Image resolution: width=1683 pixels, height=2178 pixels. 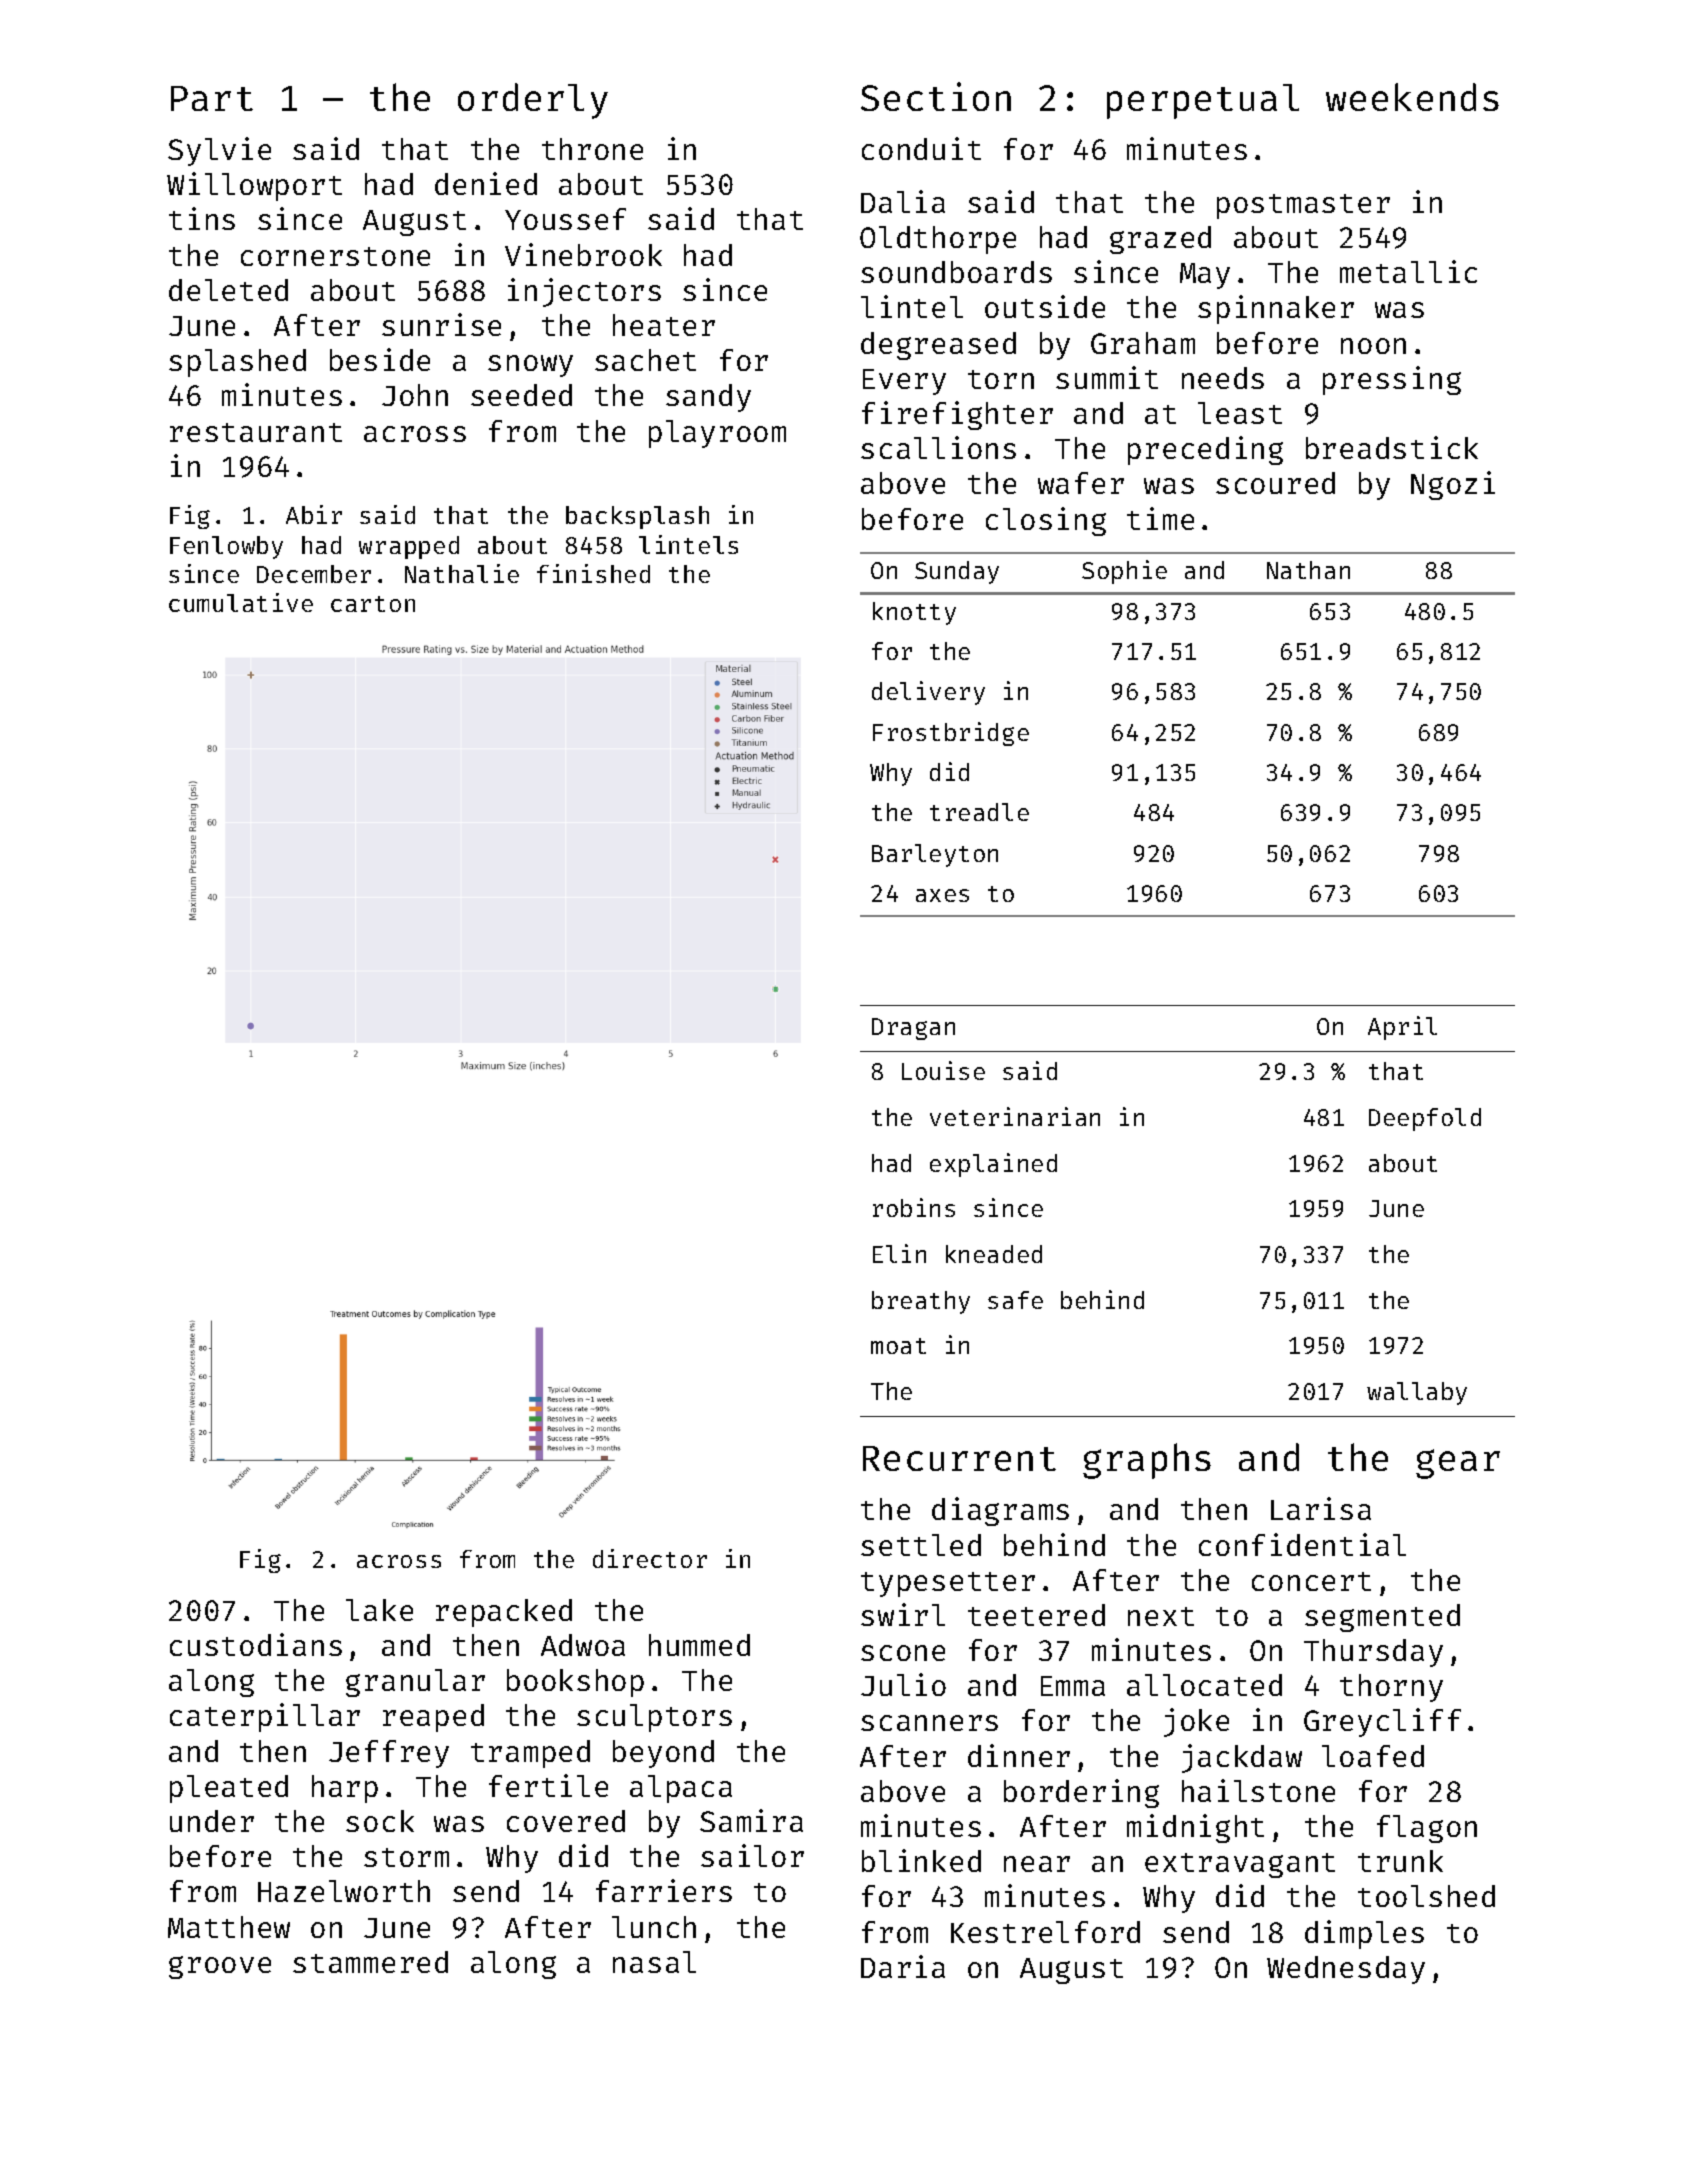 What do you see at coordinates (265, 1717) in the screenshot?
I see `caterpillar` at bounding box center [265, 1717].
